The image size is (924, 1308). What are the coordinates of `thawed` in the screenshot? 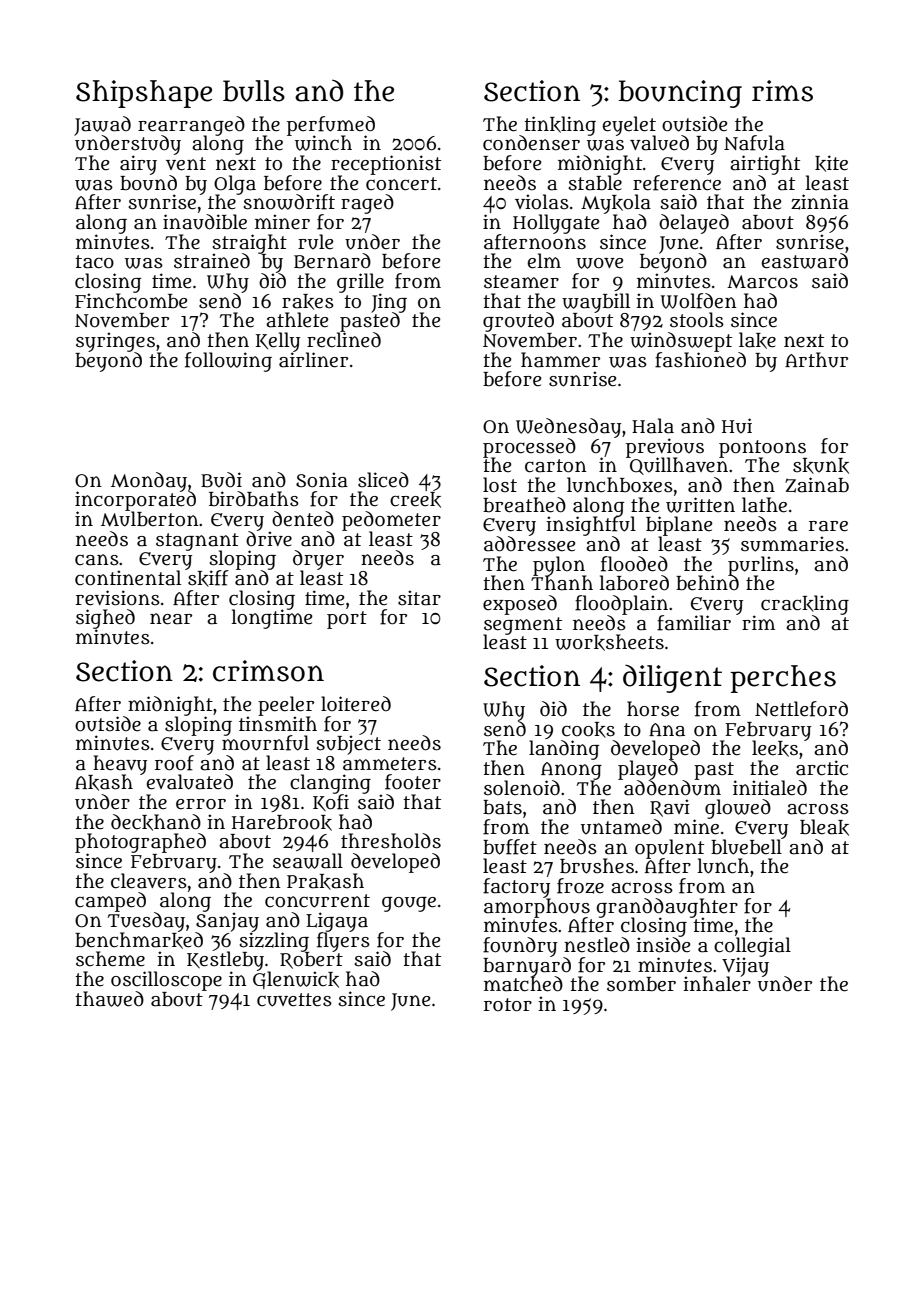 It's located at (109, 999).
